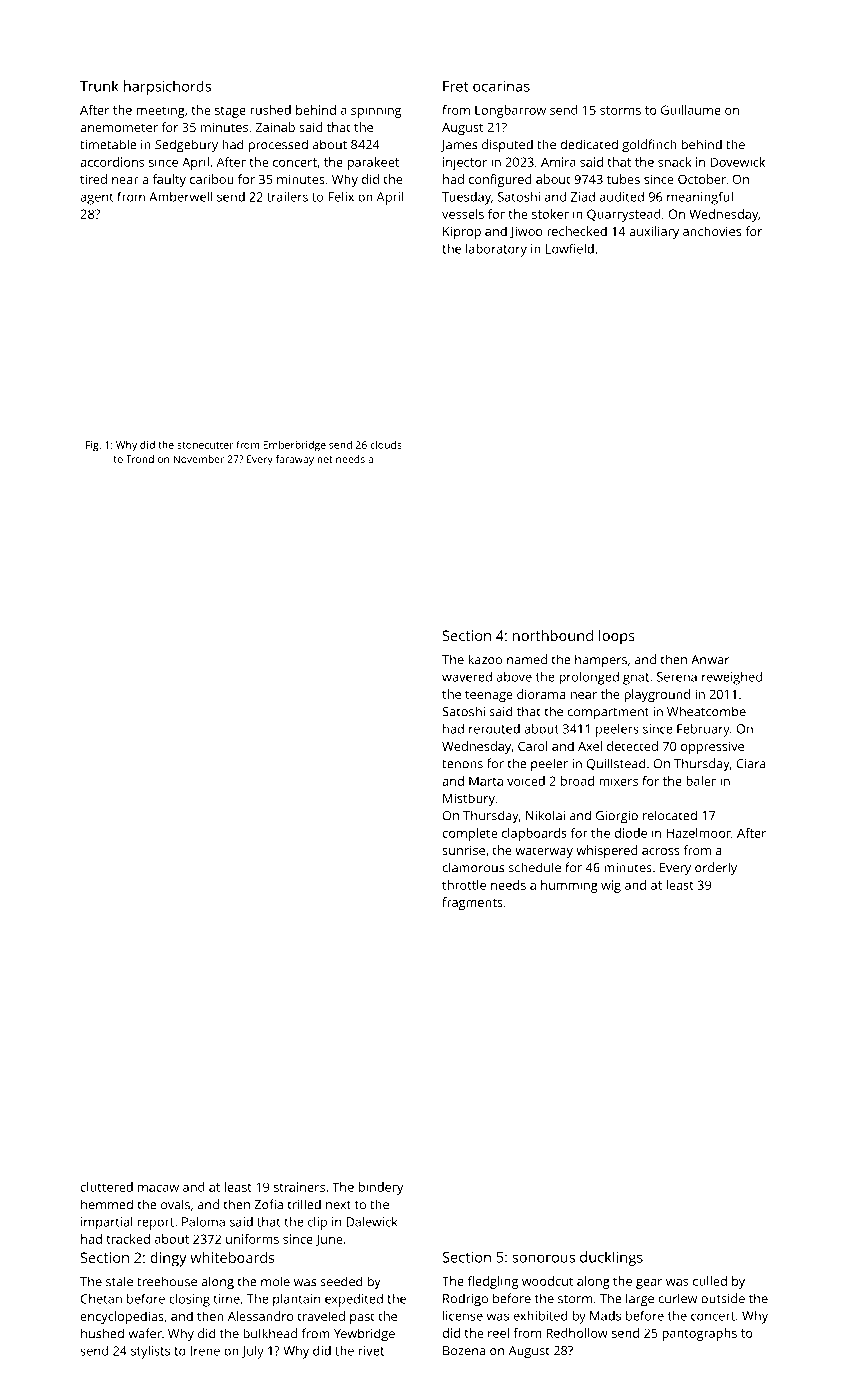 The height and width of the screenshot is (1400, 849). I want to click on stylists, so click(150, 1352).
